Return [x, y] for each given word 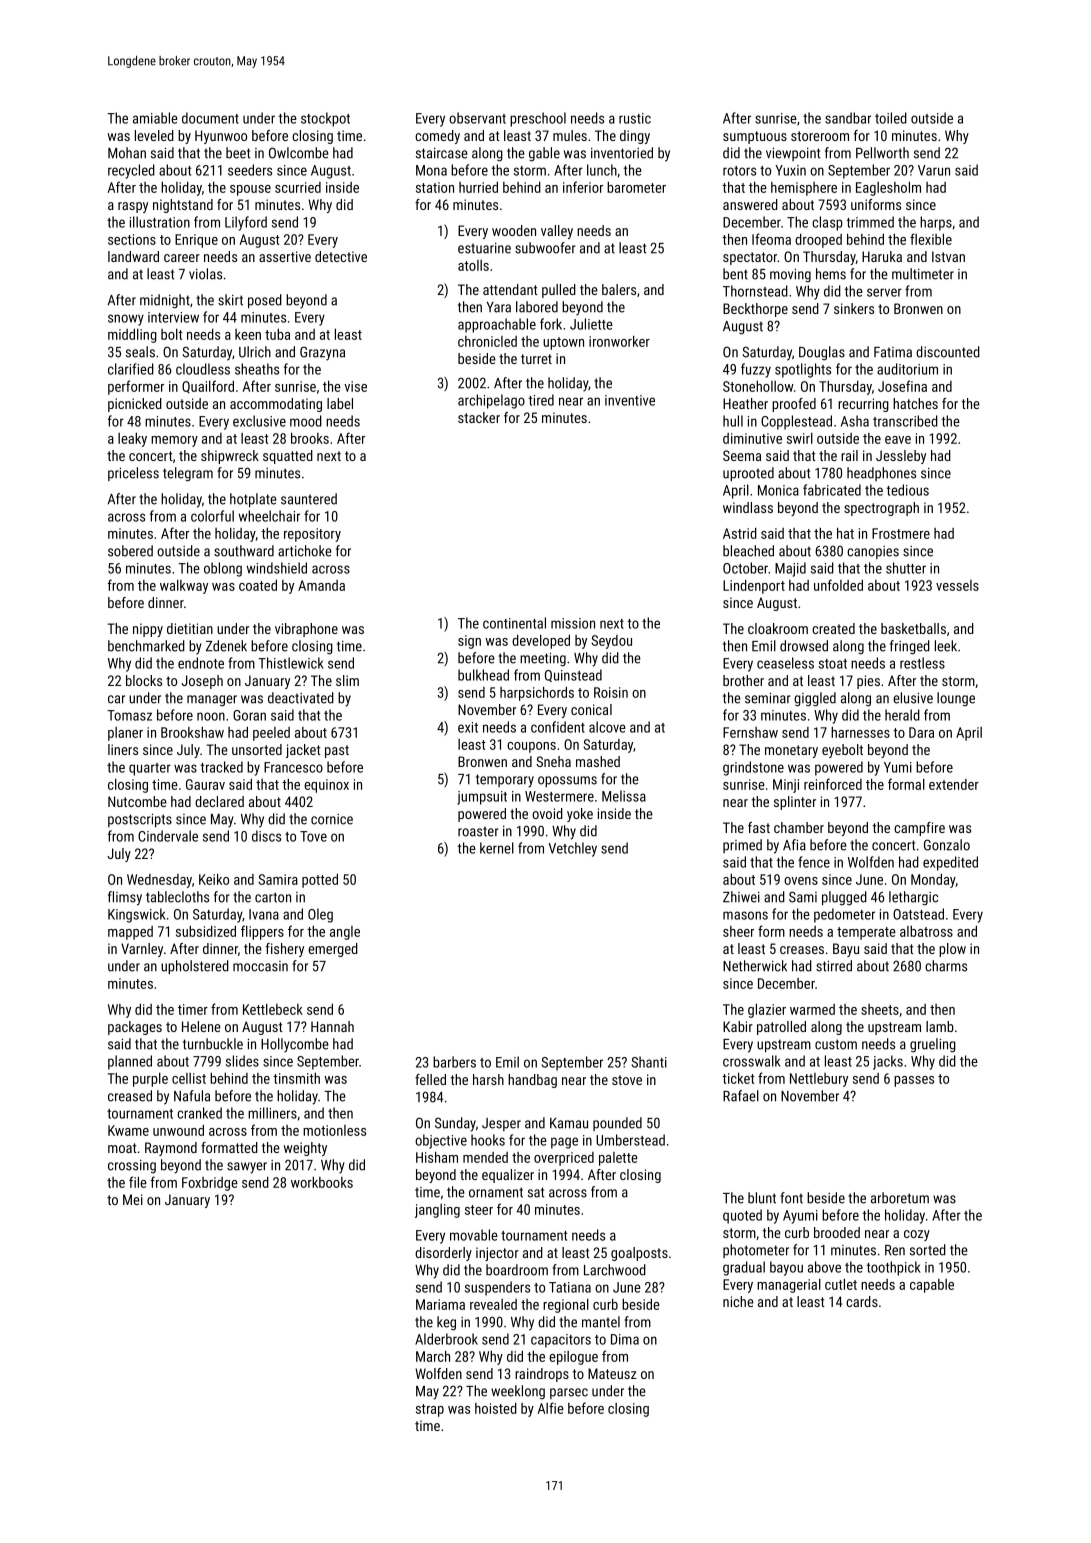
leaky [132, 440]
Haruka [882, 256]
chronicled [487, 341]
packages [135, 1028]
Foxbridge [210, 1184]
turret [536, 359]
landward [133, 256]
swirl [800, 438]
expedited [950, 863]
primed [742, 846]
